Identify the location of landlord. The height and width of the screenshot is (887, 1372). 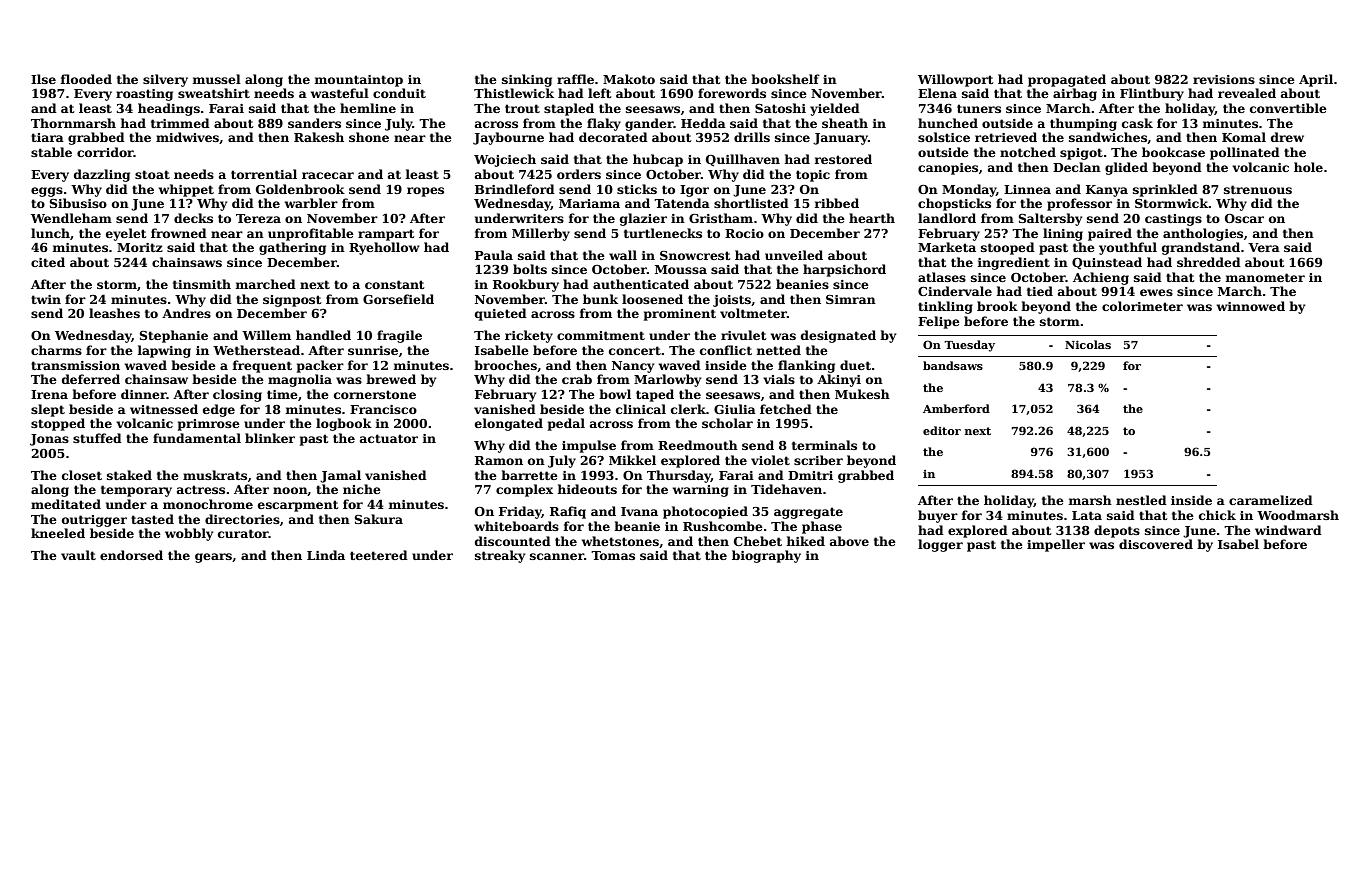
(947, 218).
